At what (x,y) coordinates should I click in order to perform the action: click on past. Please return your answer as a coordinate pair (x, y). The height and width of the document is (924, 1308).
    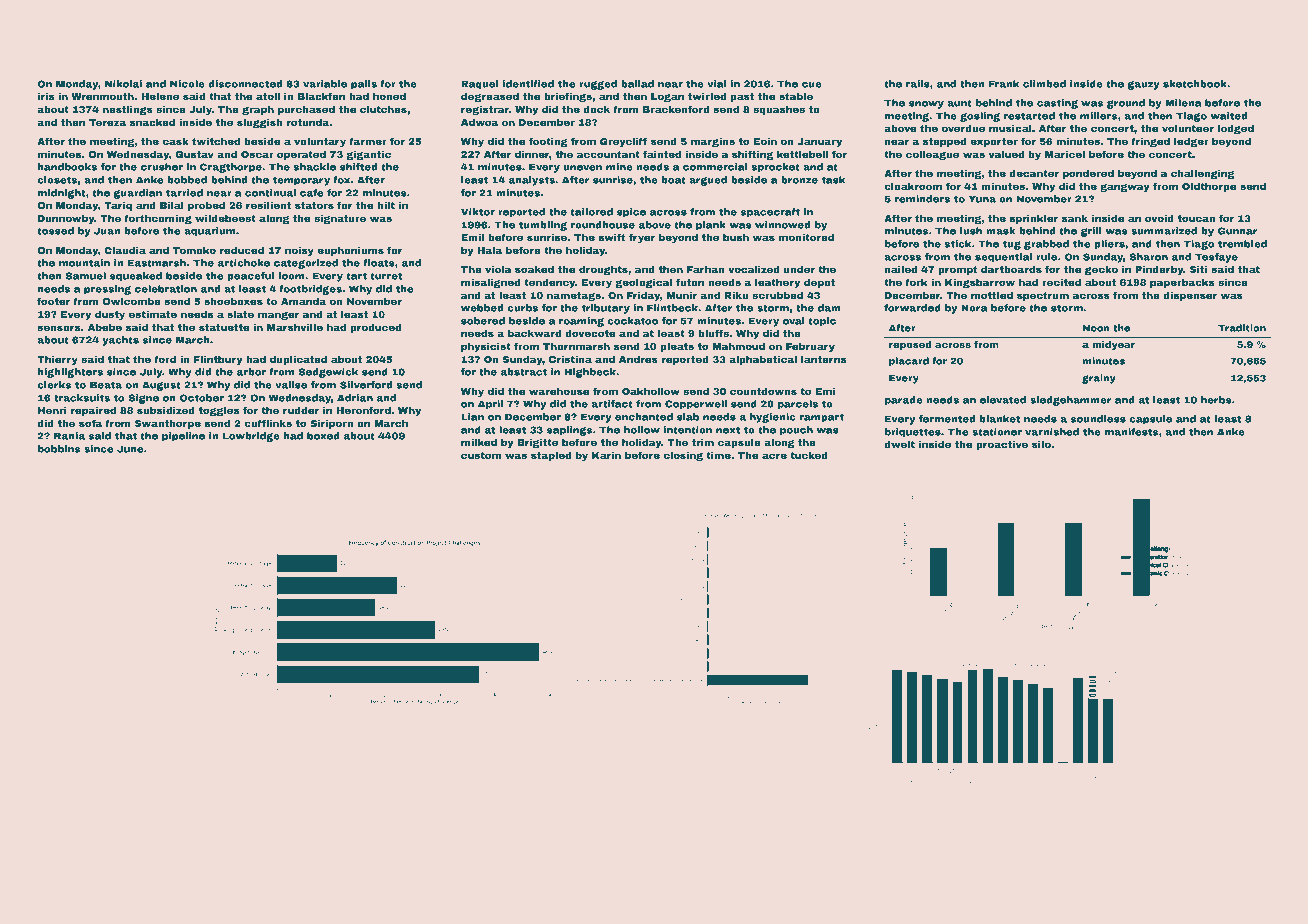
    Looking at the image, I should click on (742, 97).
